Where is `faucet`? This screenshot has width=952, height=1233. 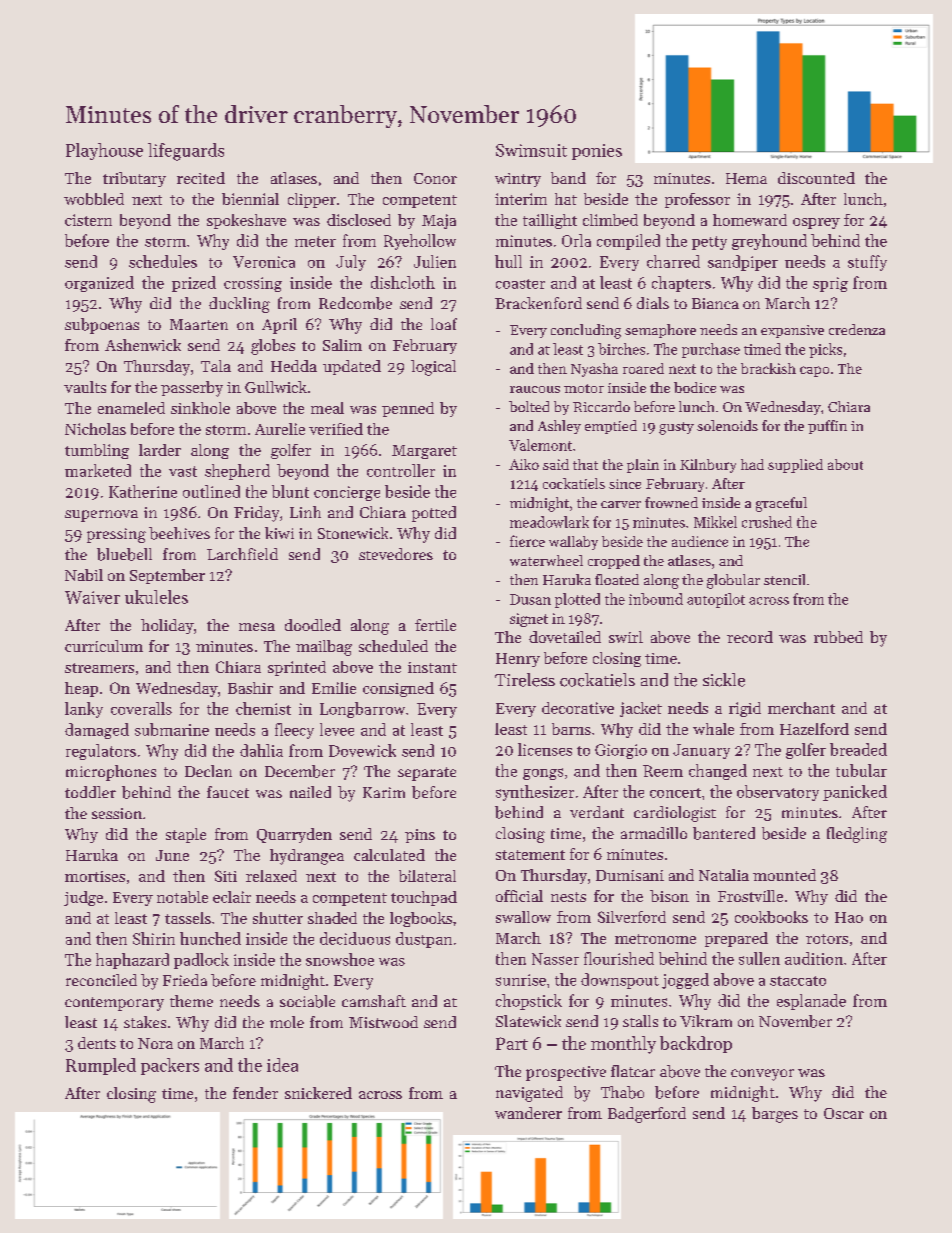
faucet is located at coordinates (228, 792).
